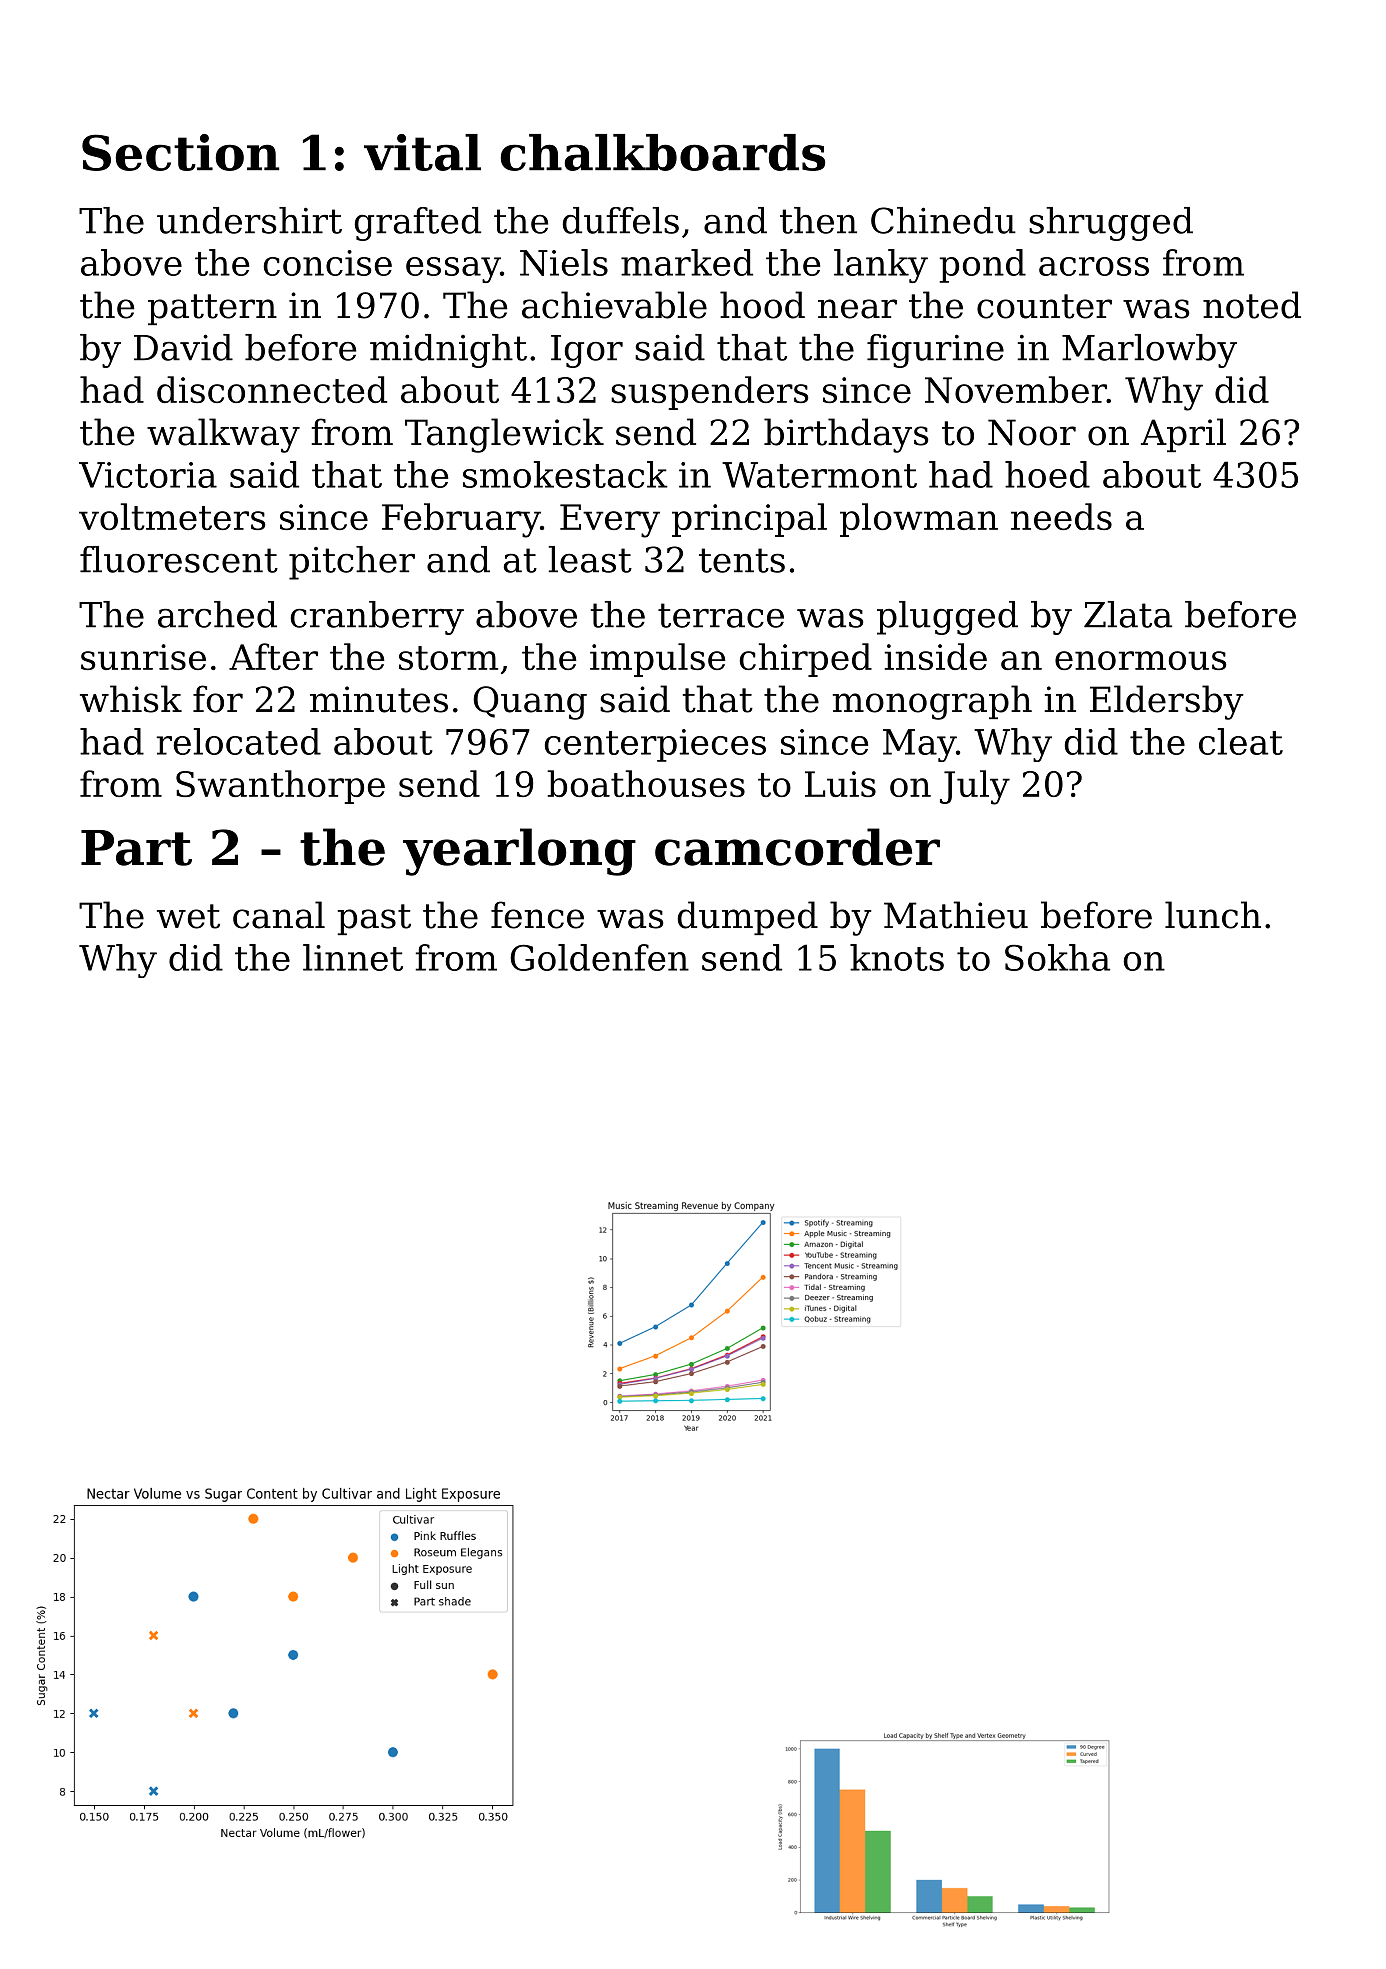  What do you see at coordinates (537, 915) in the image?
I see `fence` at bounding box center [537, 915].
